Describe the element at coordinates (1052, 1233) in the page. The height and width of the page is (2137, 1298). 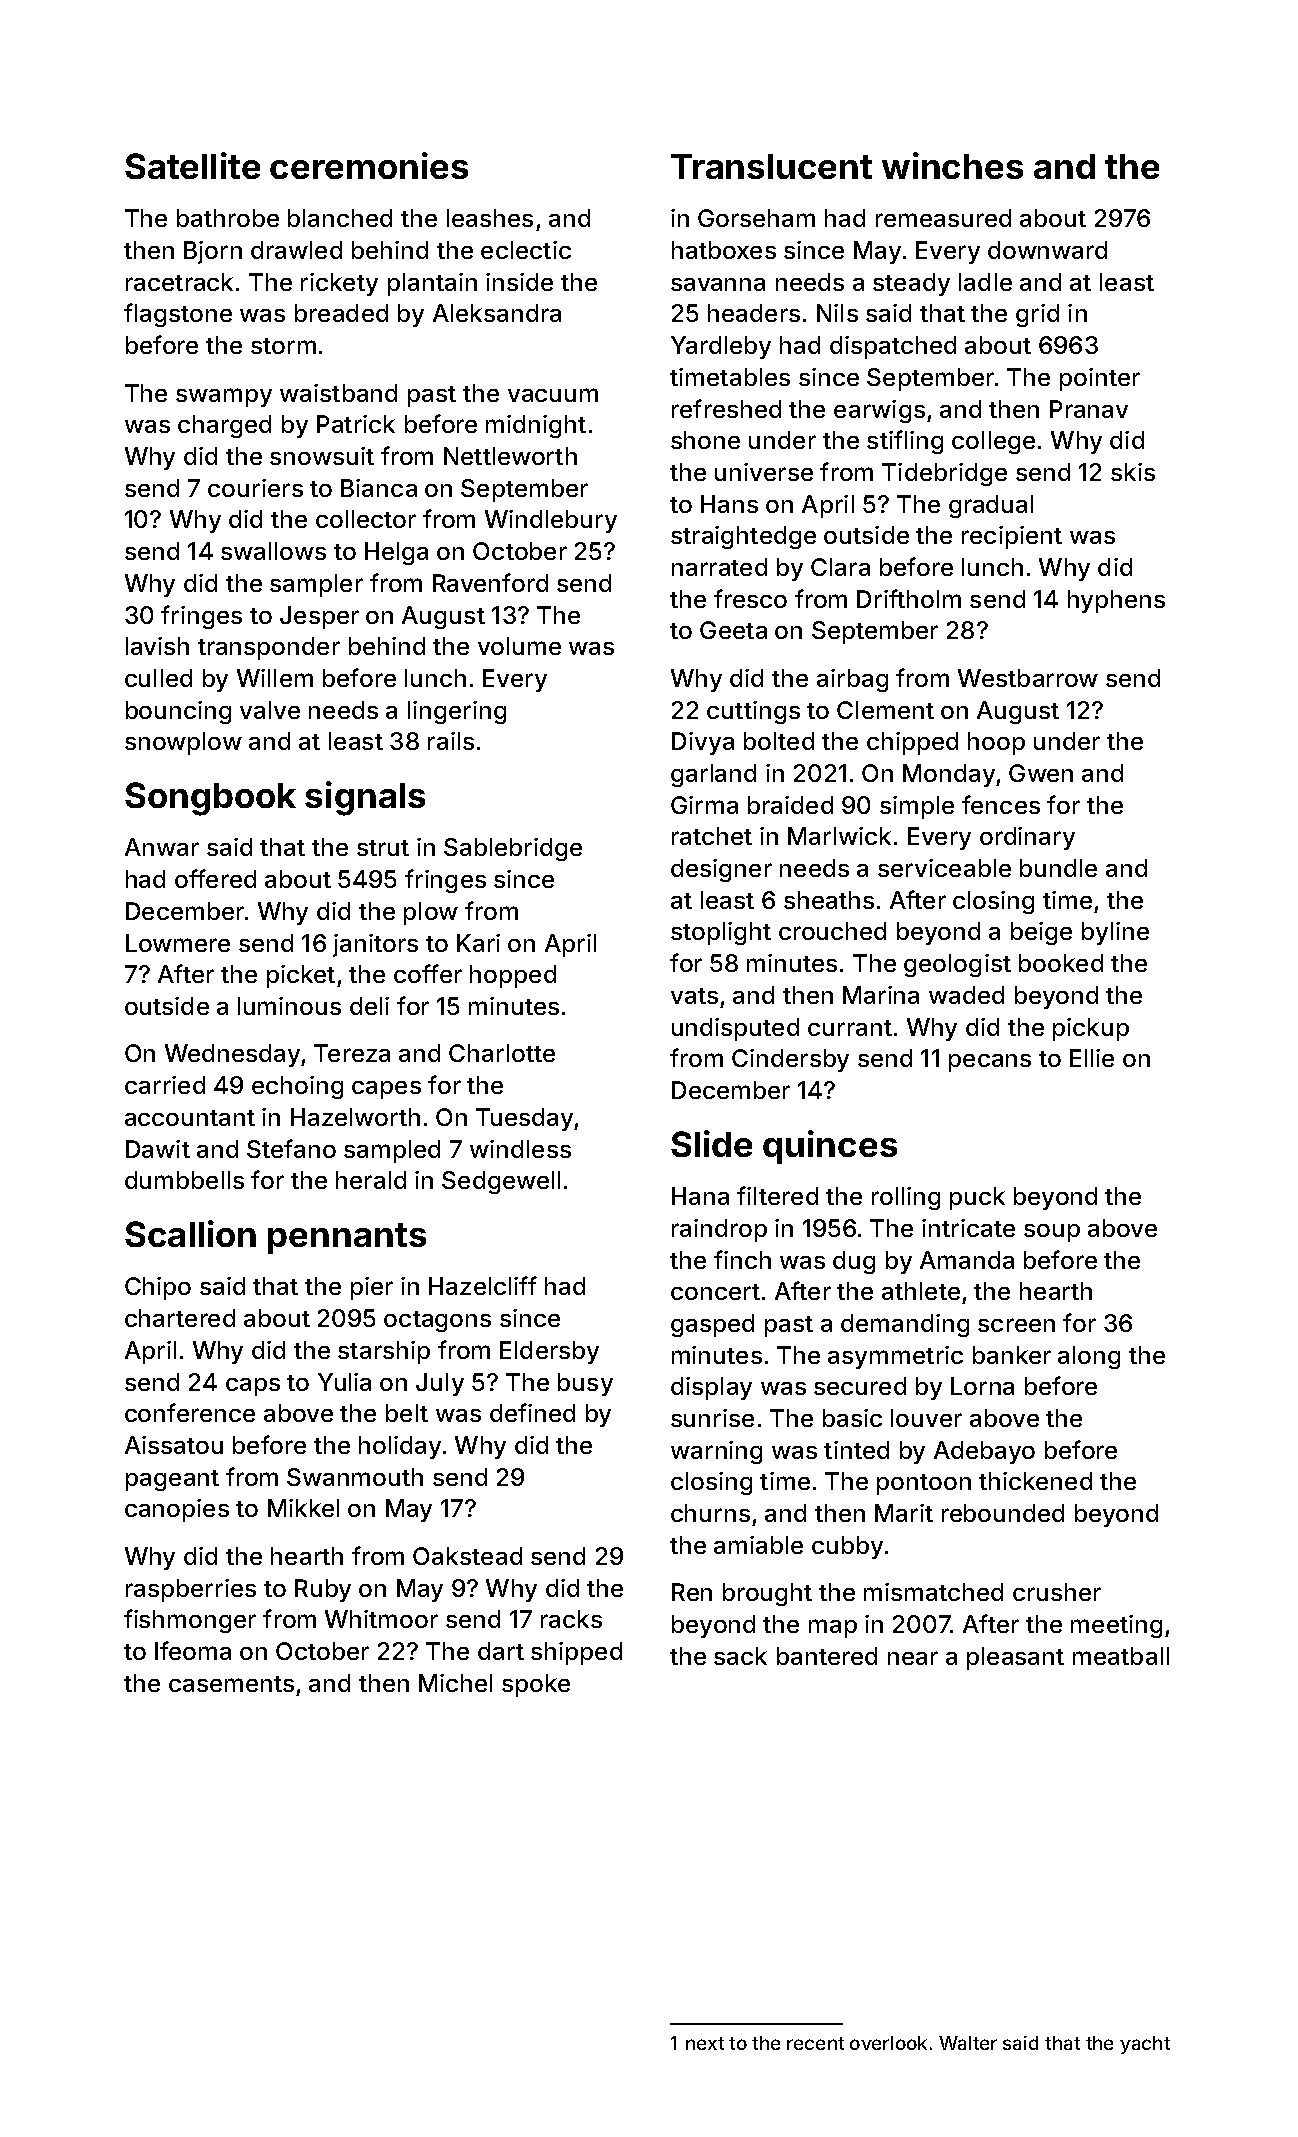
I see `soup` at that location.
